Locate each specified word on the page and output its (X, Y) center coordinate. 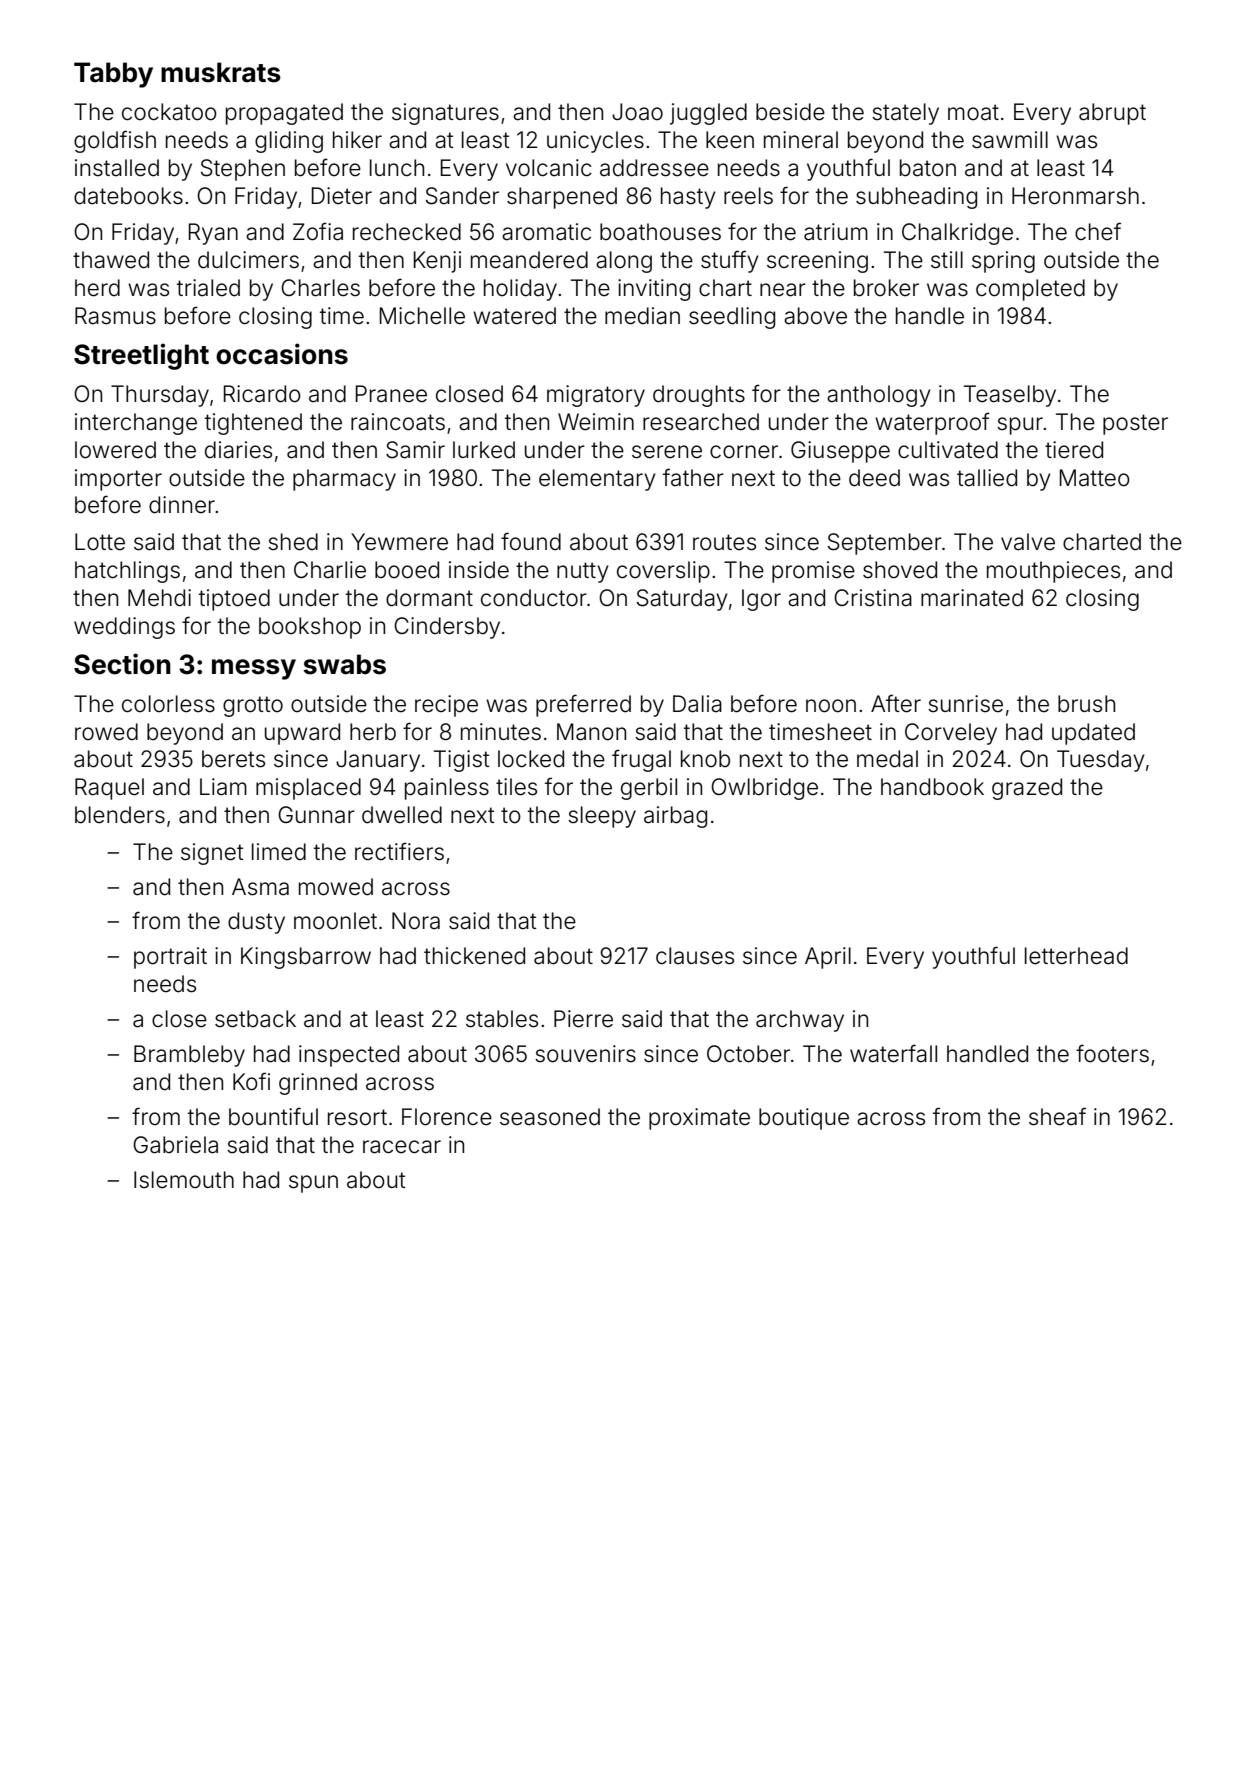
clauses (695, 956)
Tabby (113, 75)
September (885, 544)
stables (502, 1019)
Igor (761, 600)
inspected (349, 1056)
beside (790, 112)
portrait (170, 958)
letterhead (1076, 956)
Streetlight (141, 356)
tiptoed (234, 600)
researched (701, 422)
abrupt (1112, 114)
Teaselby (1010, 396)
